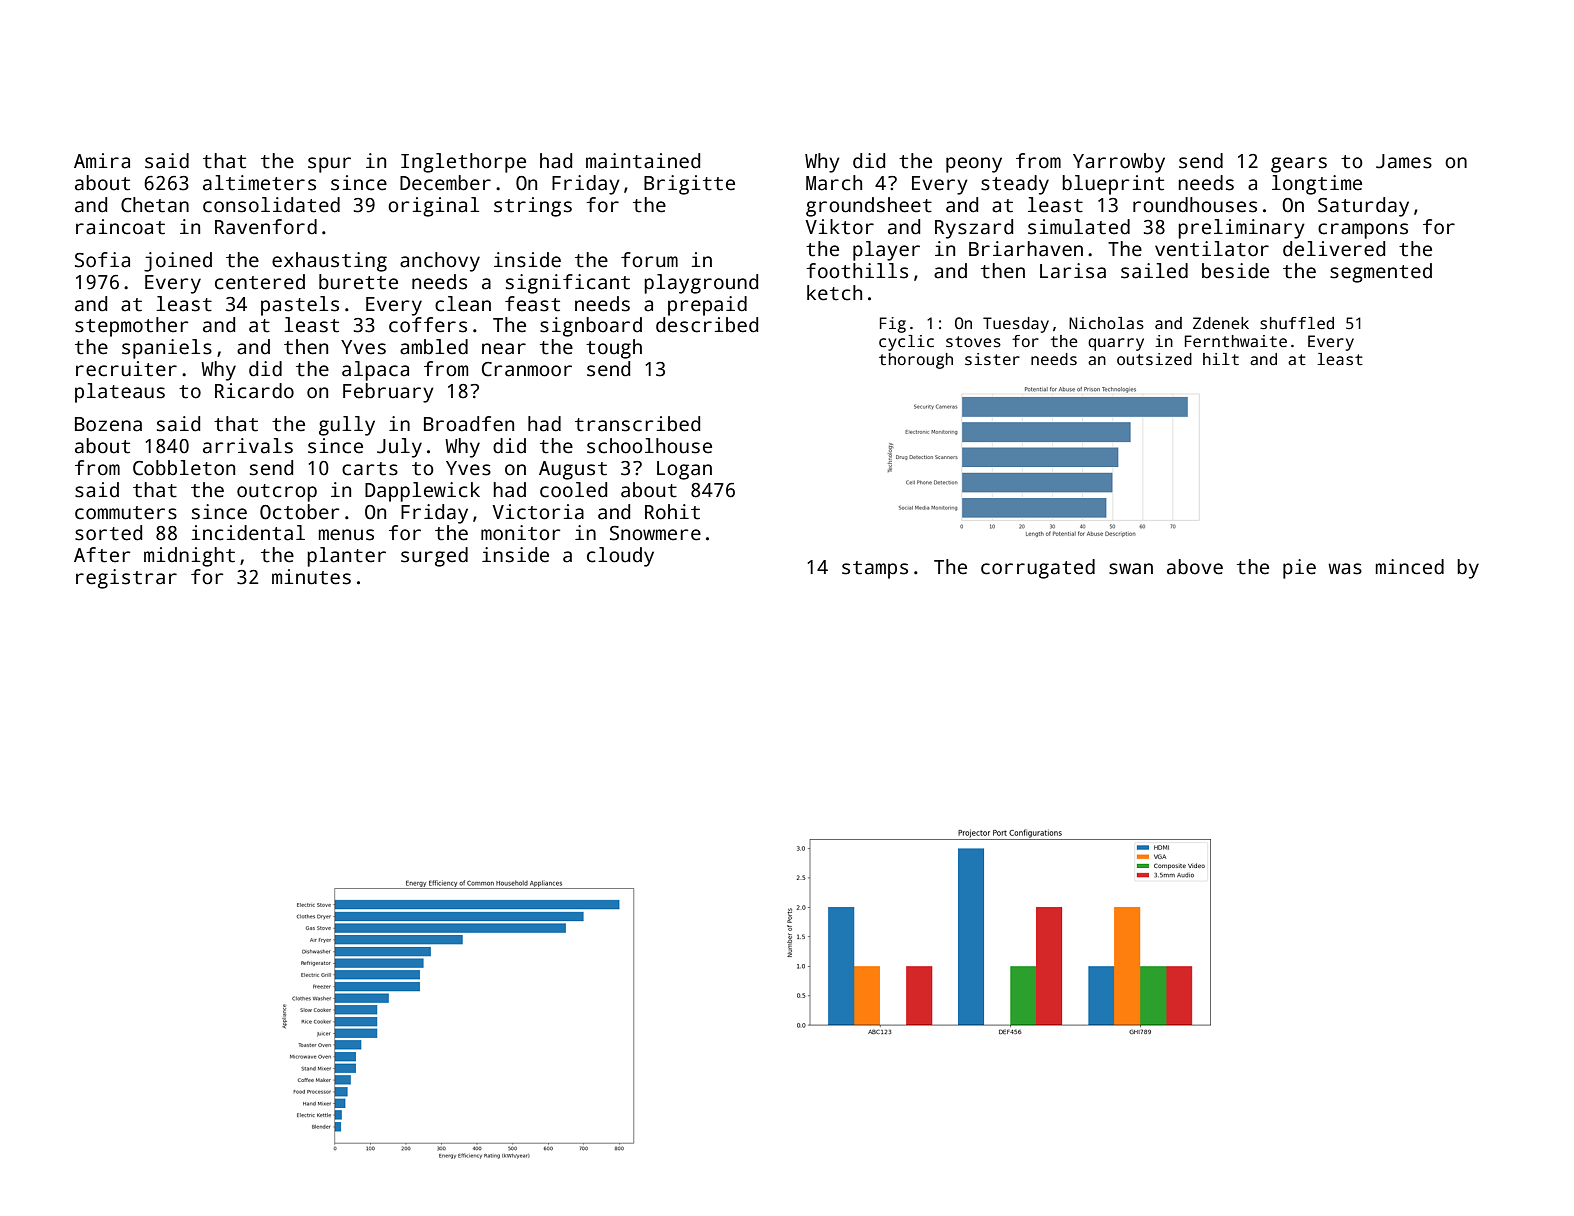 Image resolution: width=1574 pixels, height=1216 pixels. I want to click on Inglethorpe, so click(463, 163).
